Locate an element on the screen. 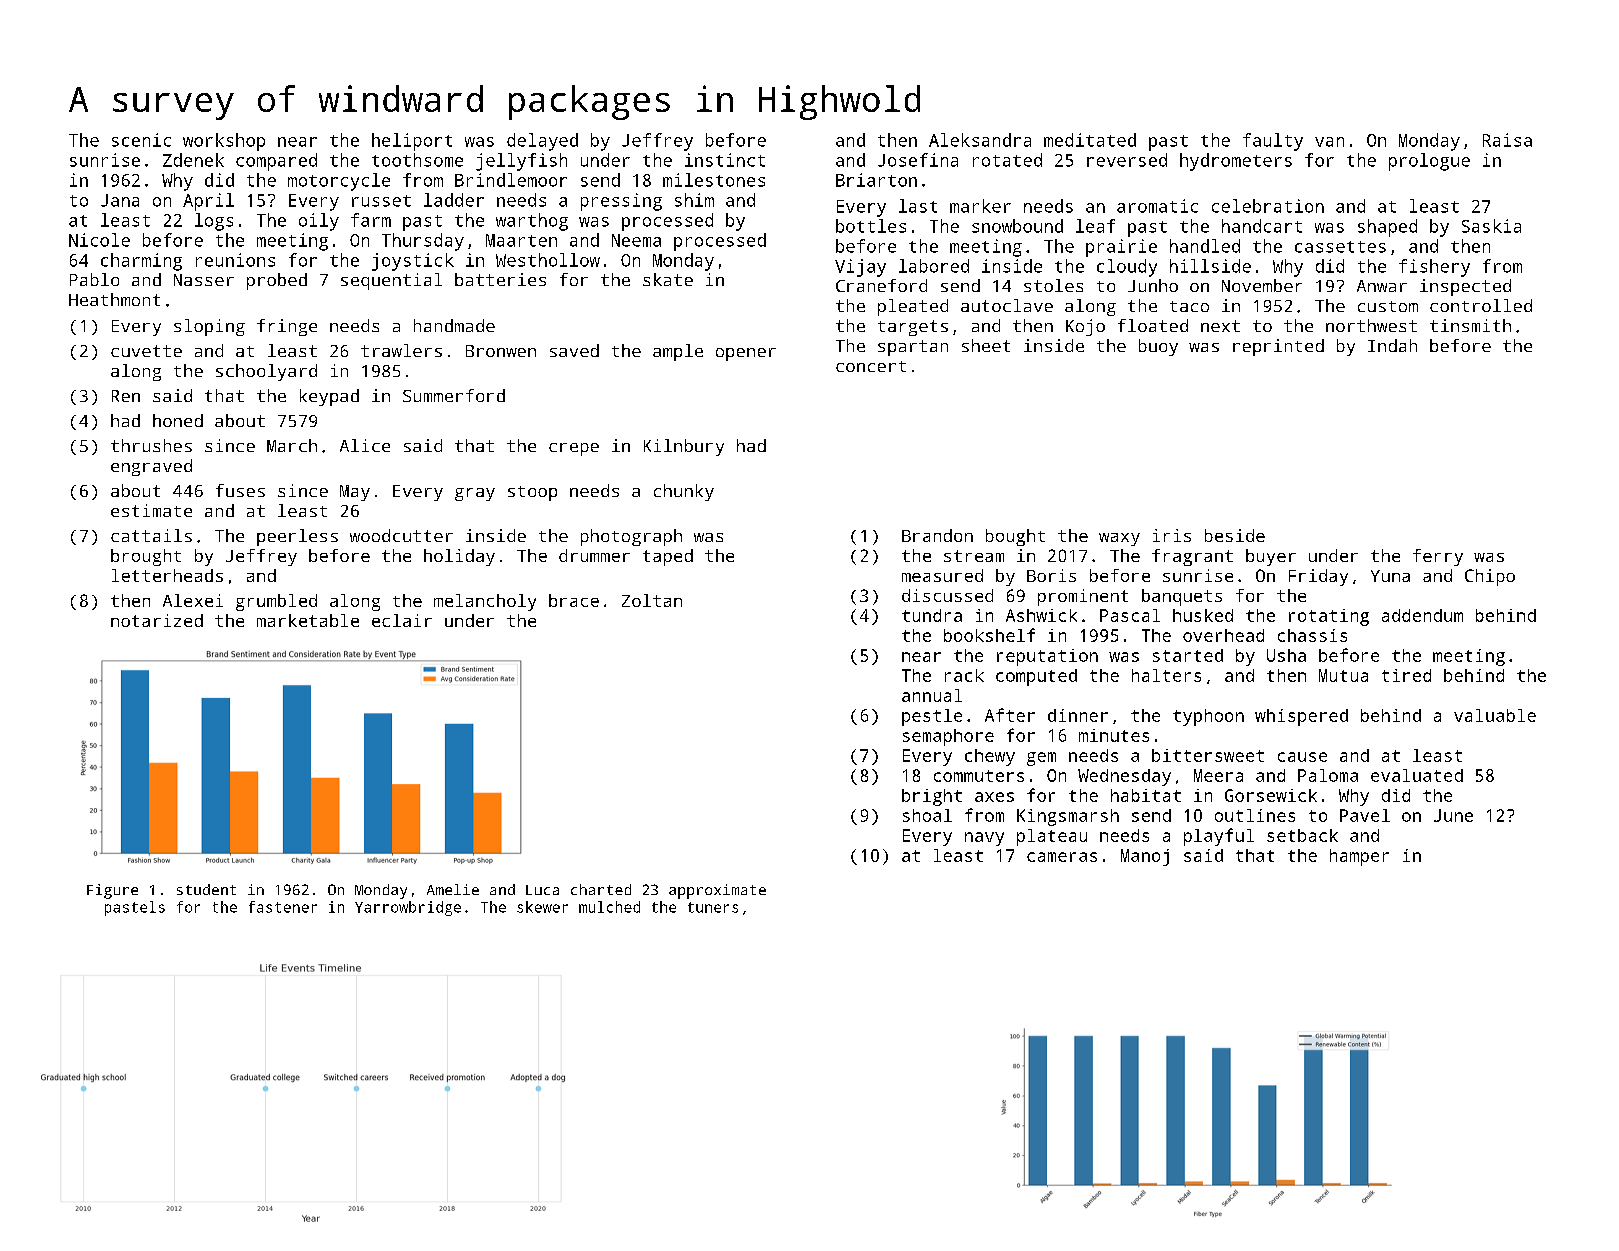 Image resolution: width=1619 pixels, height=1251 pixels. reprinted is located at coordinates (1278, 347).
